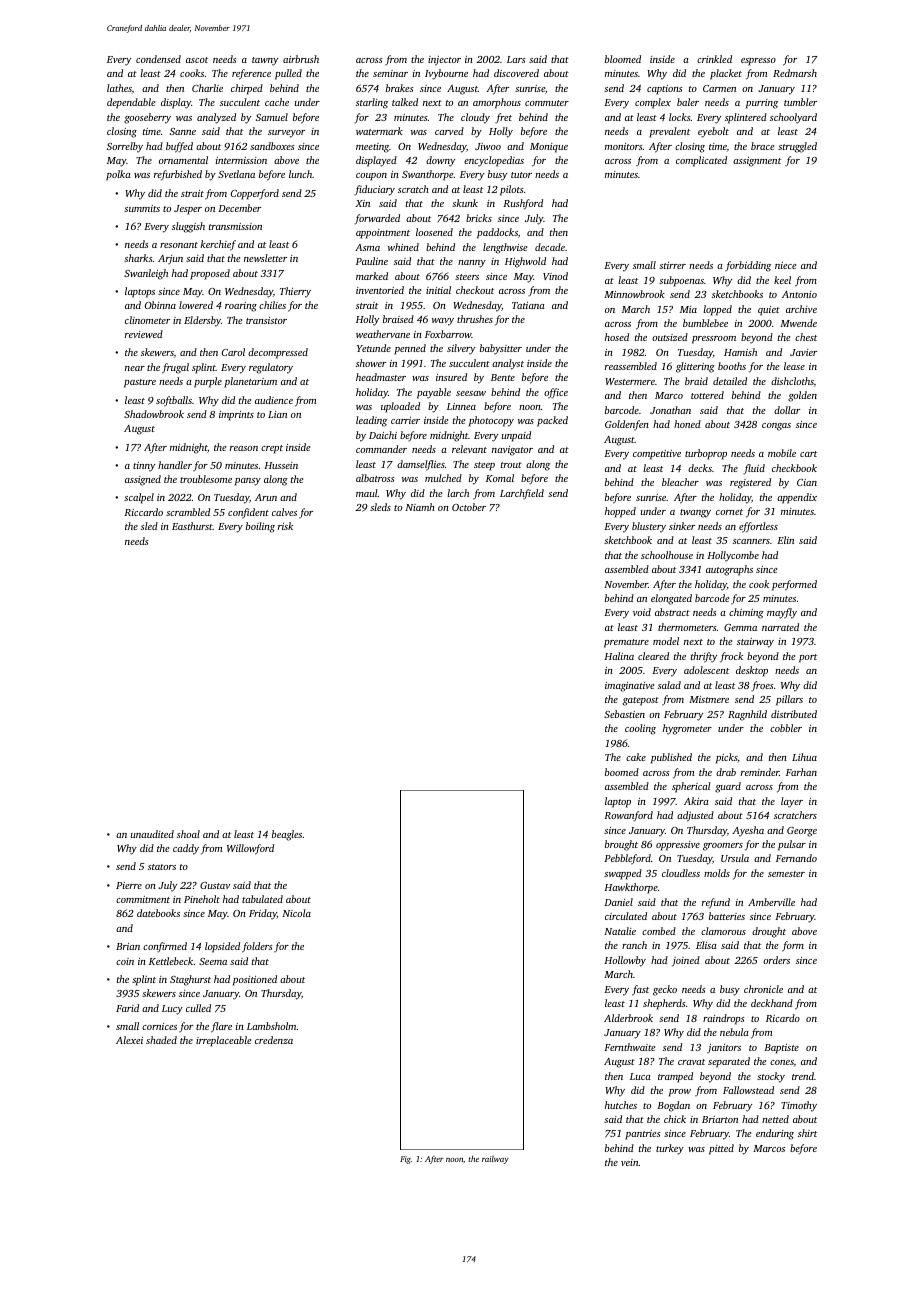 This screenshot has width=924, height=1308. I want to click on lathes, so click(119, 88).
